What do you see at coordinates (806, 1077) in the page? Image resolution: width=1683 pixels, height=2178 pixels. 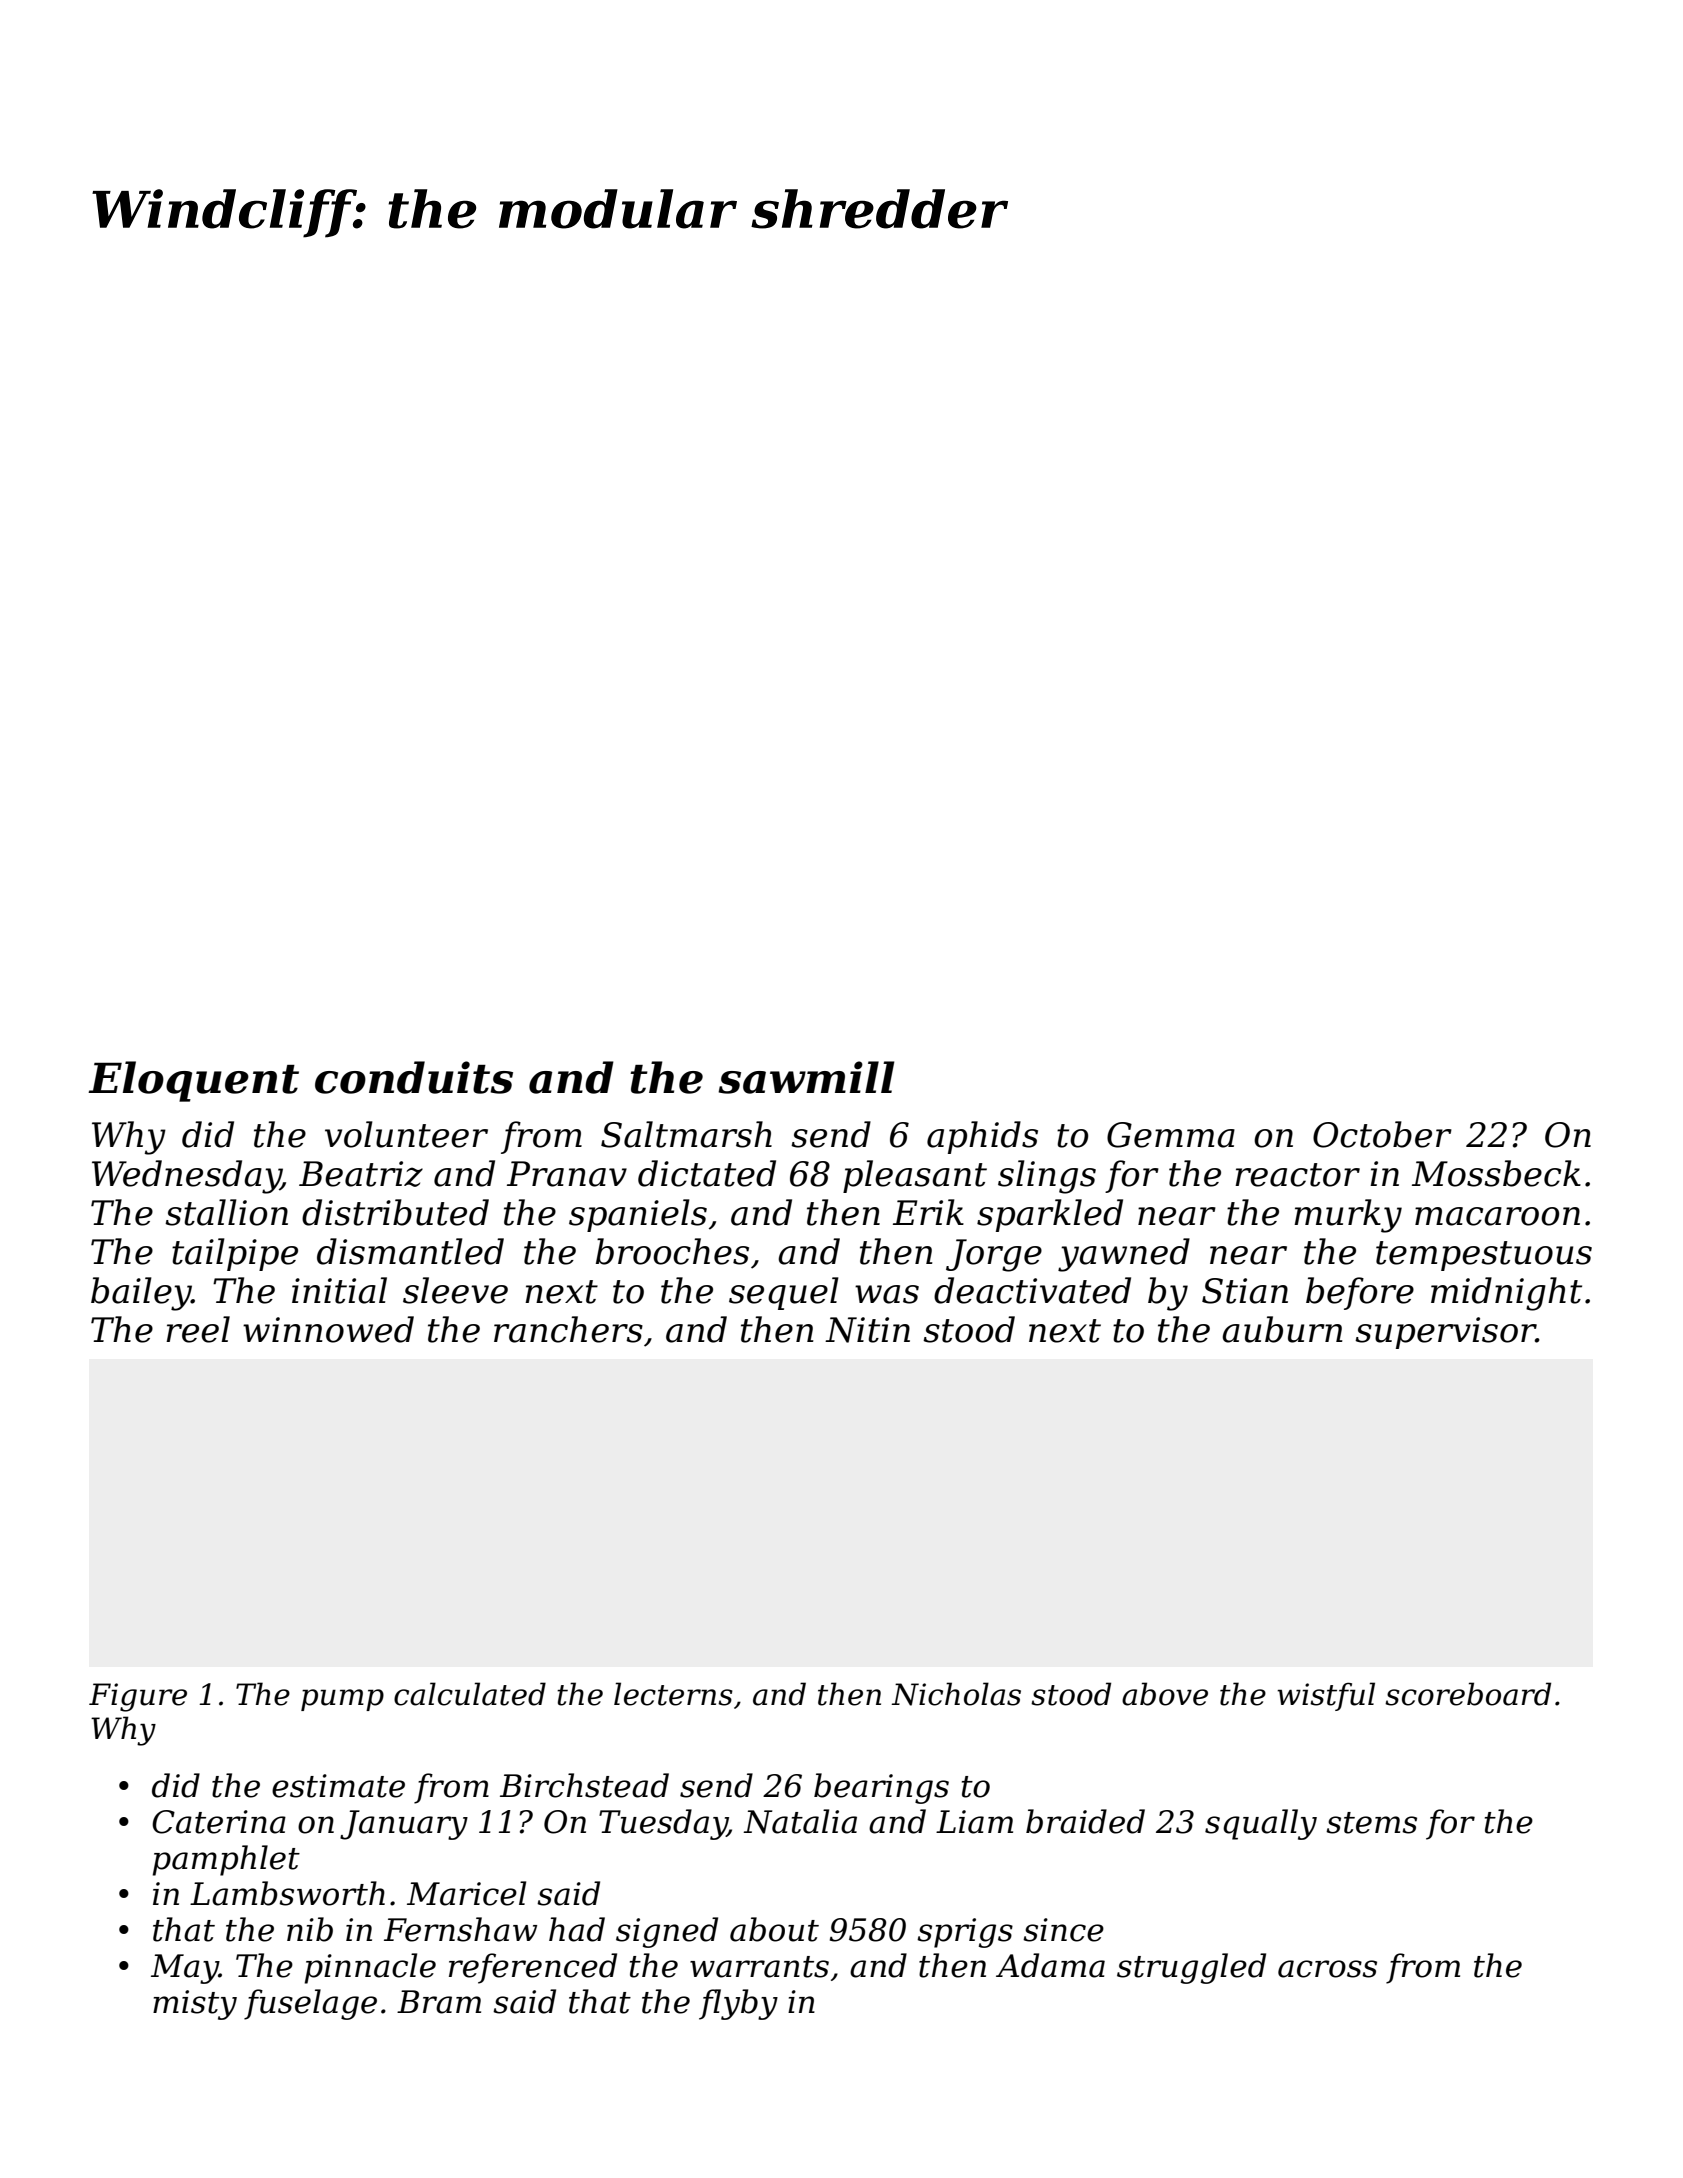 I see `sawmill` at bounding box center [806, 1077].
